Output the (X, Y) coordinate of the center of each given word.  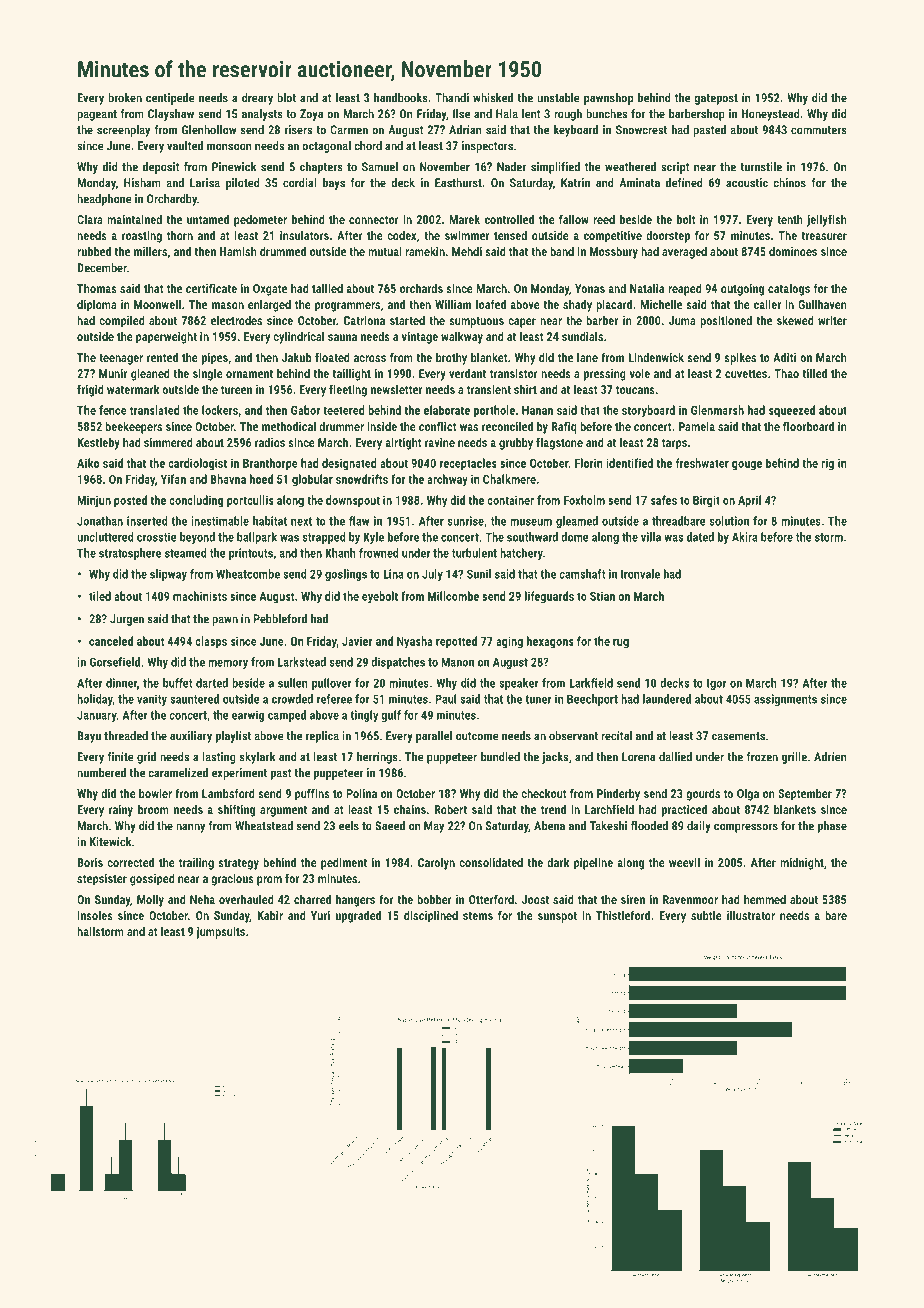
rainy (121, 811)
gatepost (716, 99)
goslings (346, 575)
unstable (558, 98)
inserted (147, 521)
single (208, 374)
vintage (420, 338)
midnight (802, 863)
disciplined (431, 916)
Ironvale (640, 574)
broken (125, 98)
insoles (95, 915)
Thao (786, 373)
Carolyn (436, 863)
